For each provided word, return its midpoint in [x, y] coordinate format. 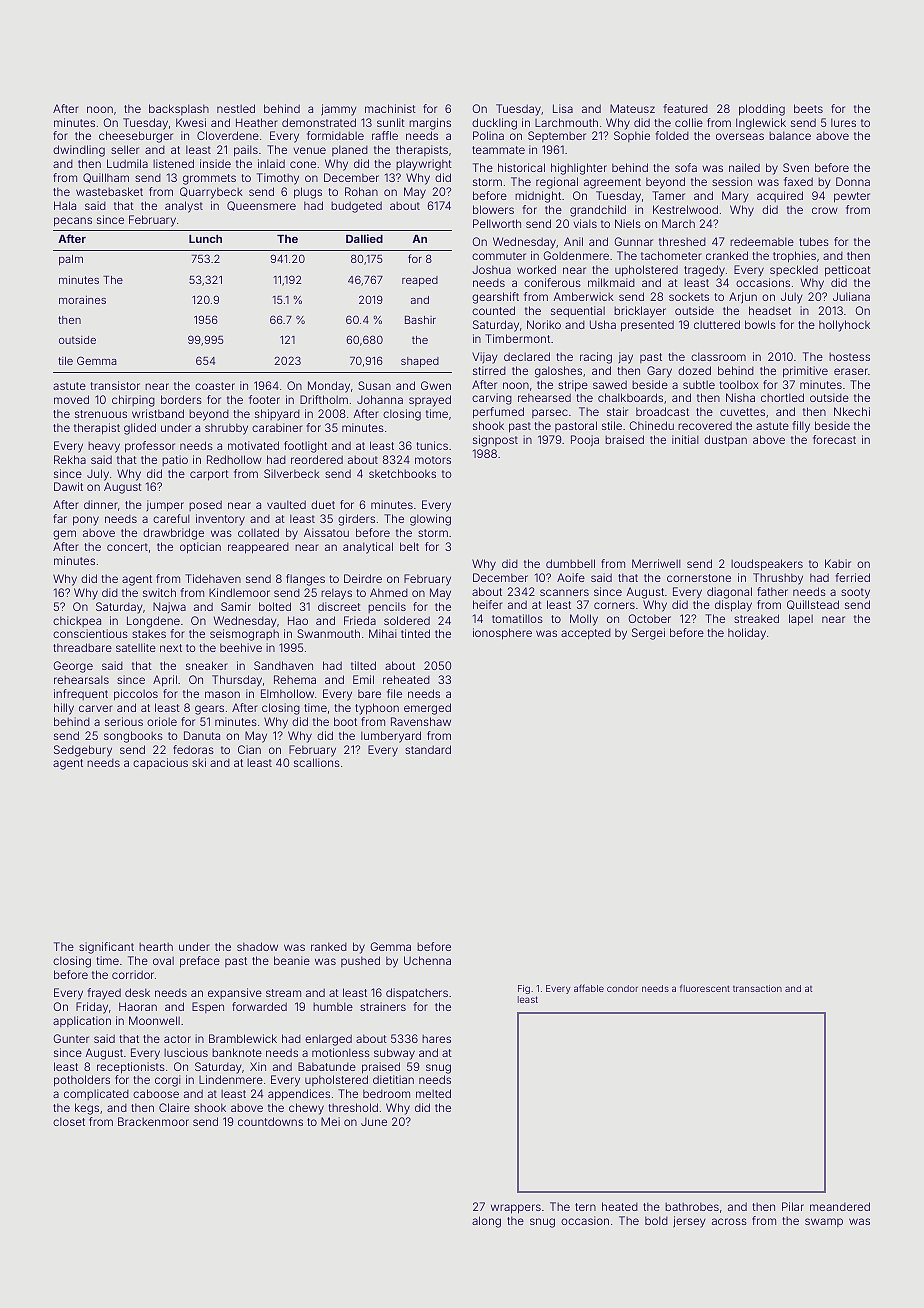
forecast [834, 439]
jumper [165, 506]
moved [71, 399]
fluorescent [705, 988]
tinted [415, 633]
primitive [805, 372]
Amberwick [583, 296]
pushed [360, 961]
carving [492, 399]
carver [96, 708]
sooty [855, 593]
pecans [73, 222]
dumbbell [570, 563]
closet [69, 1121]
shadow [257, 946]
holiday [747, 634]
